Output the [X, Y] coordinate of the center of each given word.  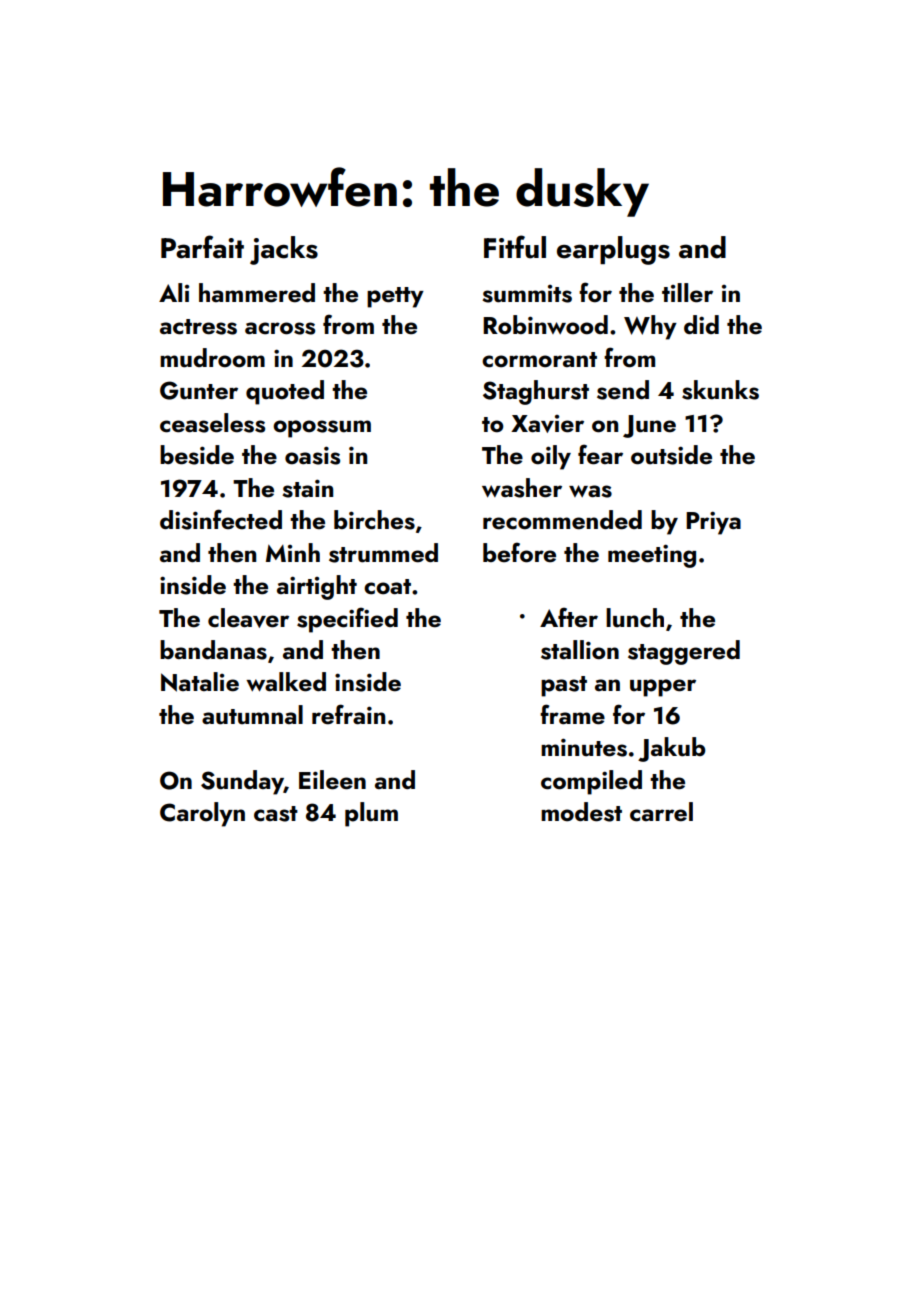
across [280, 328]
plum [371, 814]
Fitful [515, 247]
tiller [687, 293]
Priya [713, 523]
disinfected [221, 519]
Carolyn [202, 814]
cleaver [248, 618]
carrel [661, 812]
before [519, 552]
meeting [652, 556]
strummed [383, 553]
